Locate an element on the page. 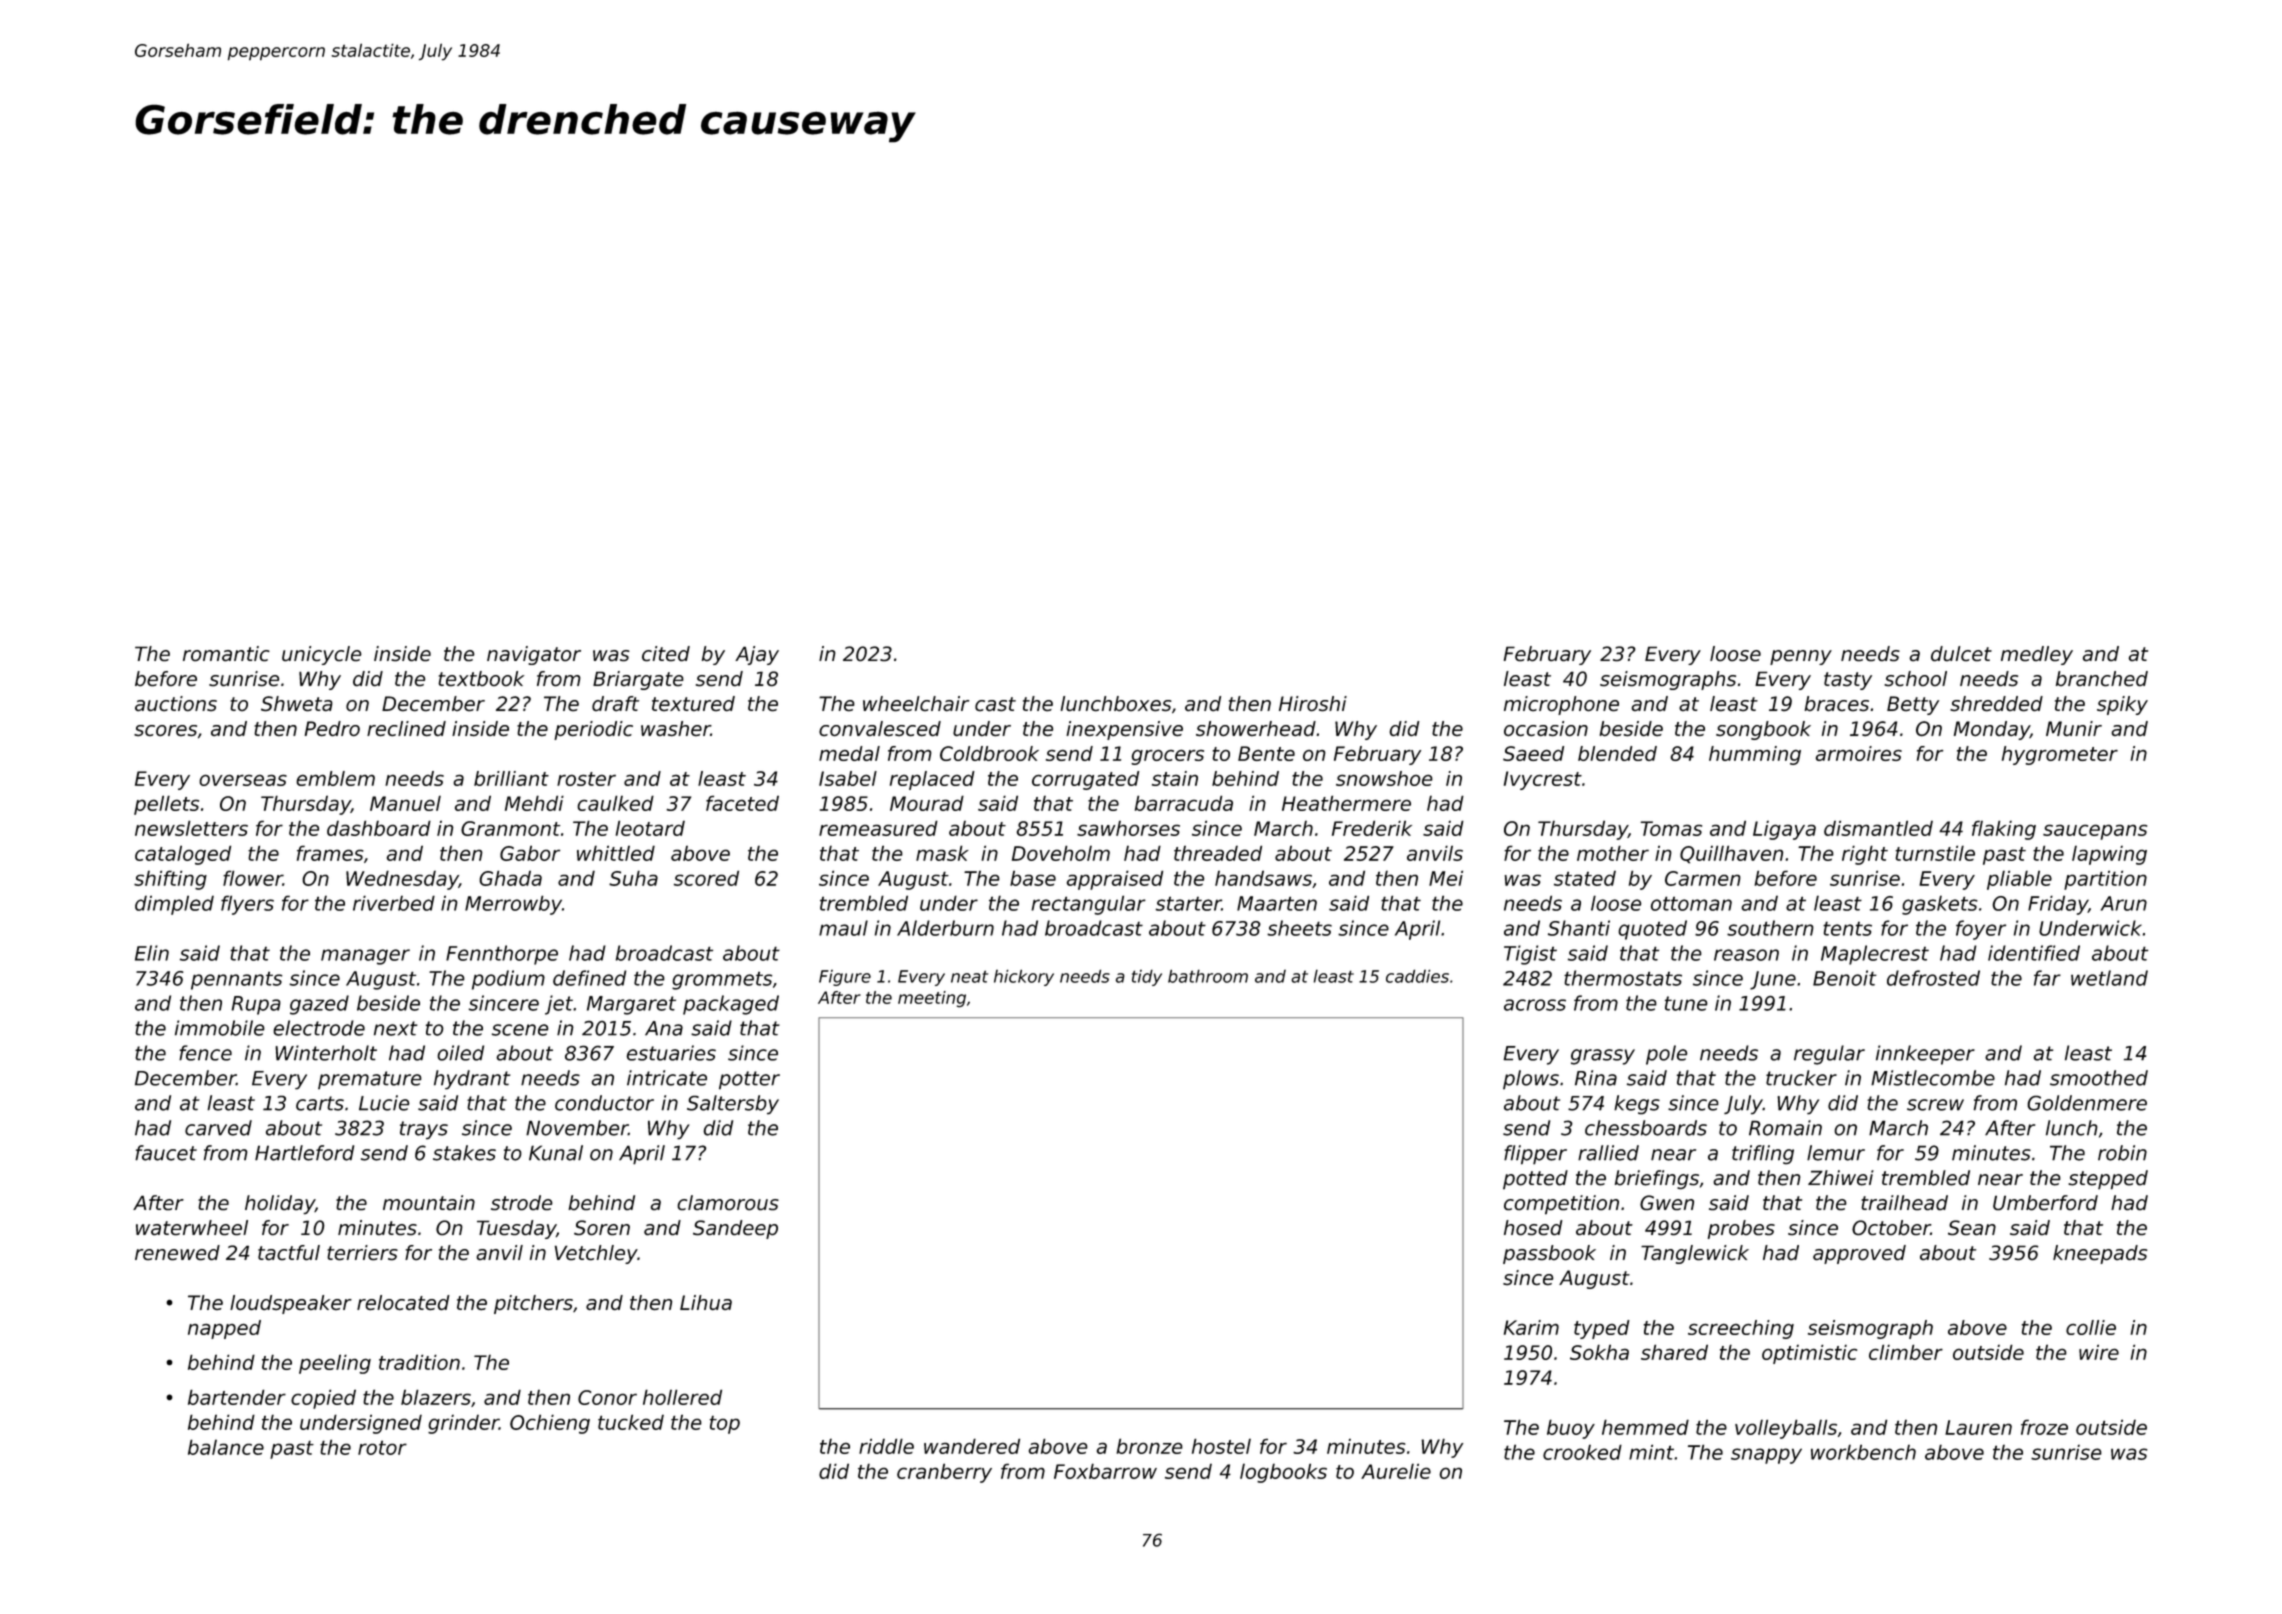 This document has height=1614, width=2282. Aurelie is located at coordinates (1396, 1471).
